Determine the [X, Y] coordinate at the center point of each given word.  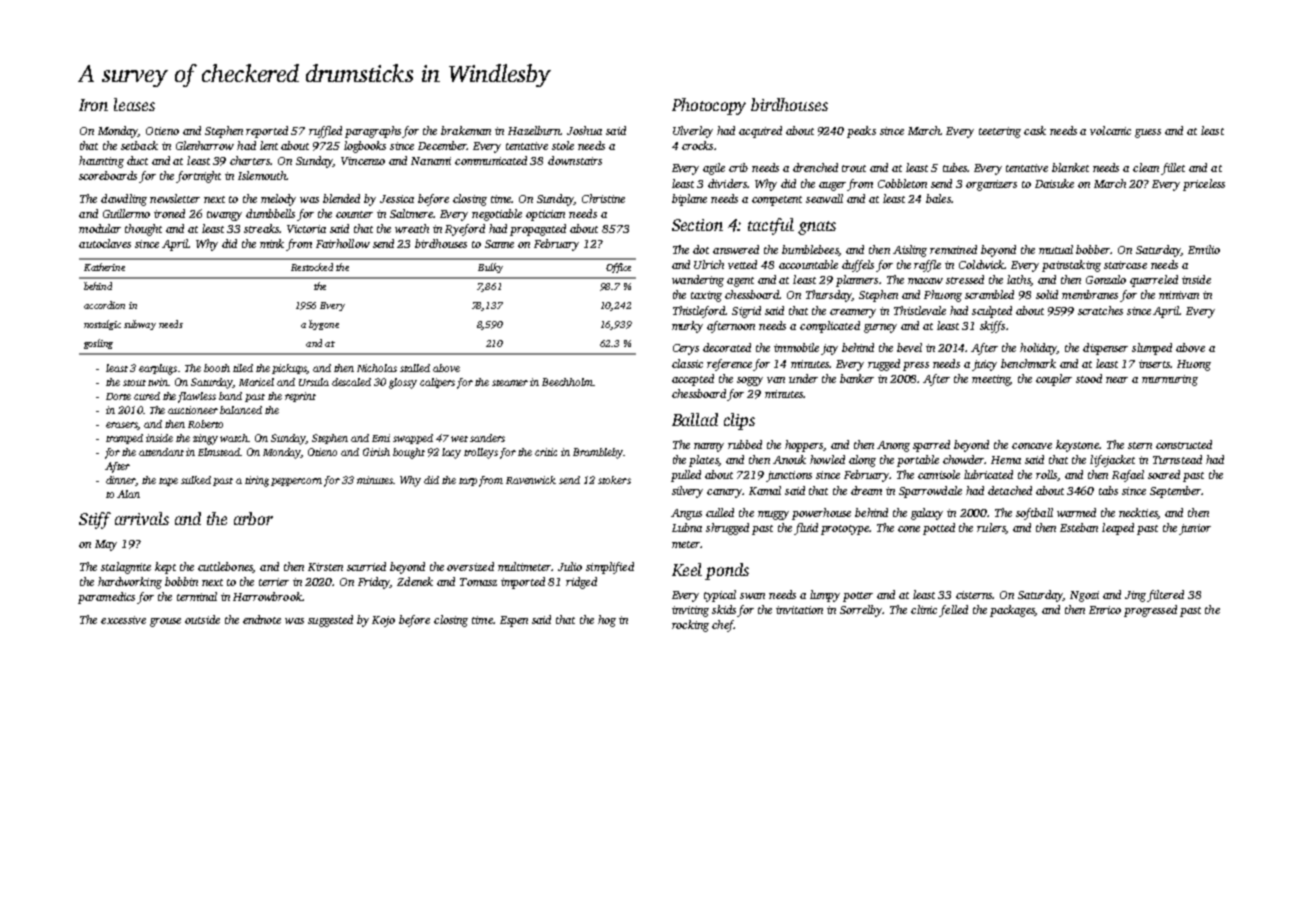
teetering [1000, 132]
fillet [1173, 169]
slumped [1152, 349]
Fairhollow [343, 243]
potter [858, 597]
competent [777, 201]
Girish [376, 452]
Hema [1006, 460]
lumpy [825, 596]
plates [704, 461]
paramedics [106, 598]
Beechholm [567, 382]
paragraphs [374, 132]
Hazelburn [534, 130]
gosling [98, 344]
